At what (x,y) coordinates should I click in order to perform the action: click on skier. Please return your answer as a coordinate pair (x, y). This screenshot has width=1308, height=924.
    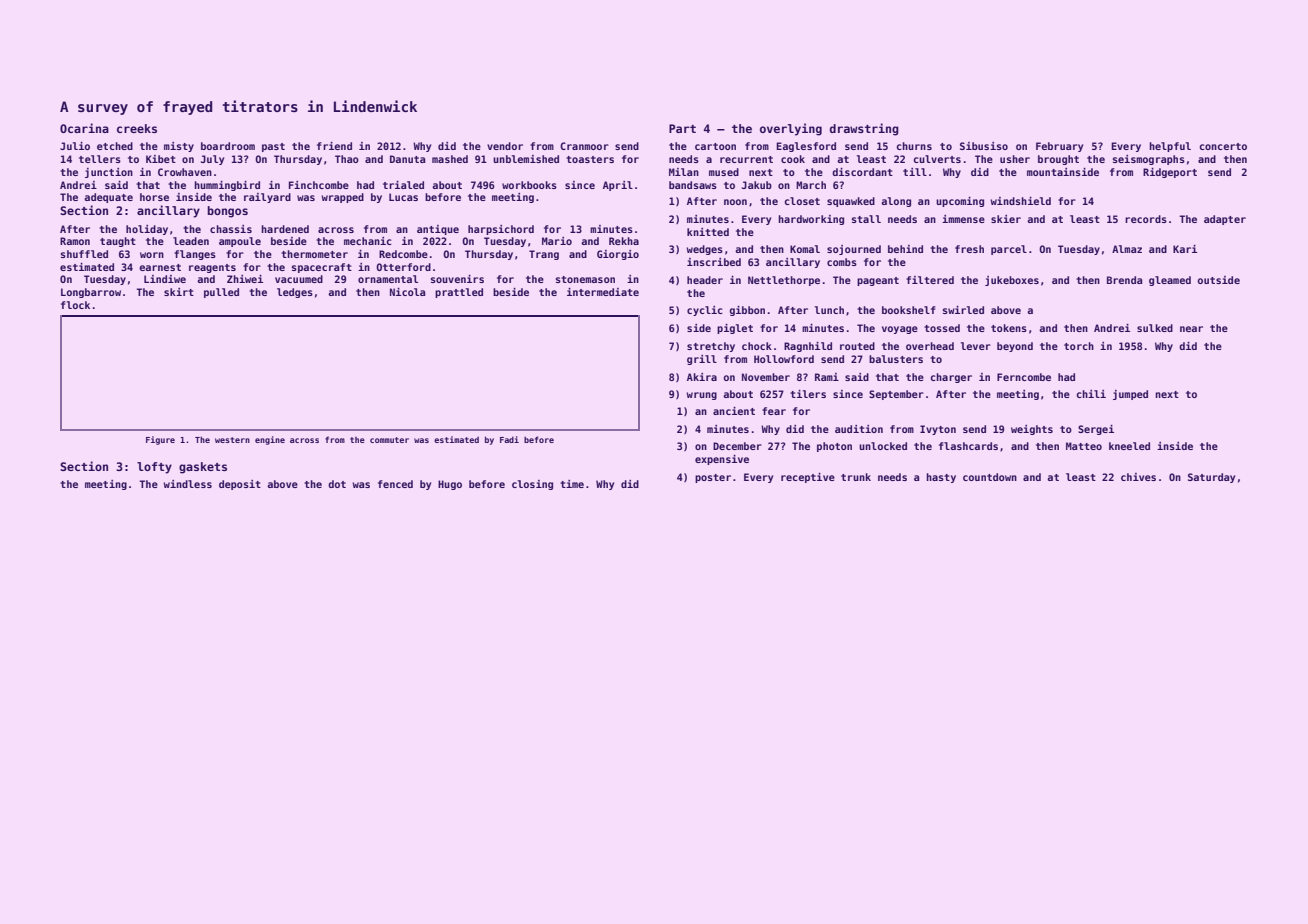
    Looking at the image, I should click on (1006, 219).
